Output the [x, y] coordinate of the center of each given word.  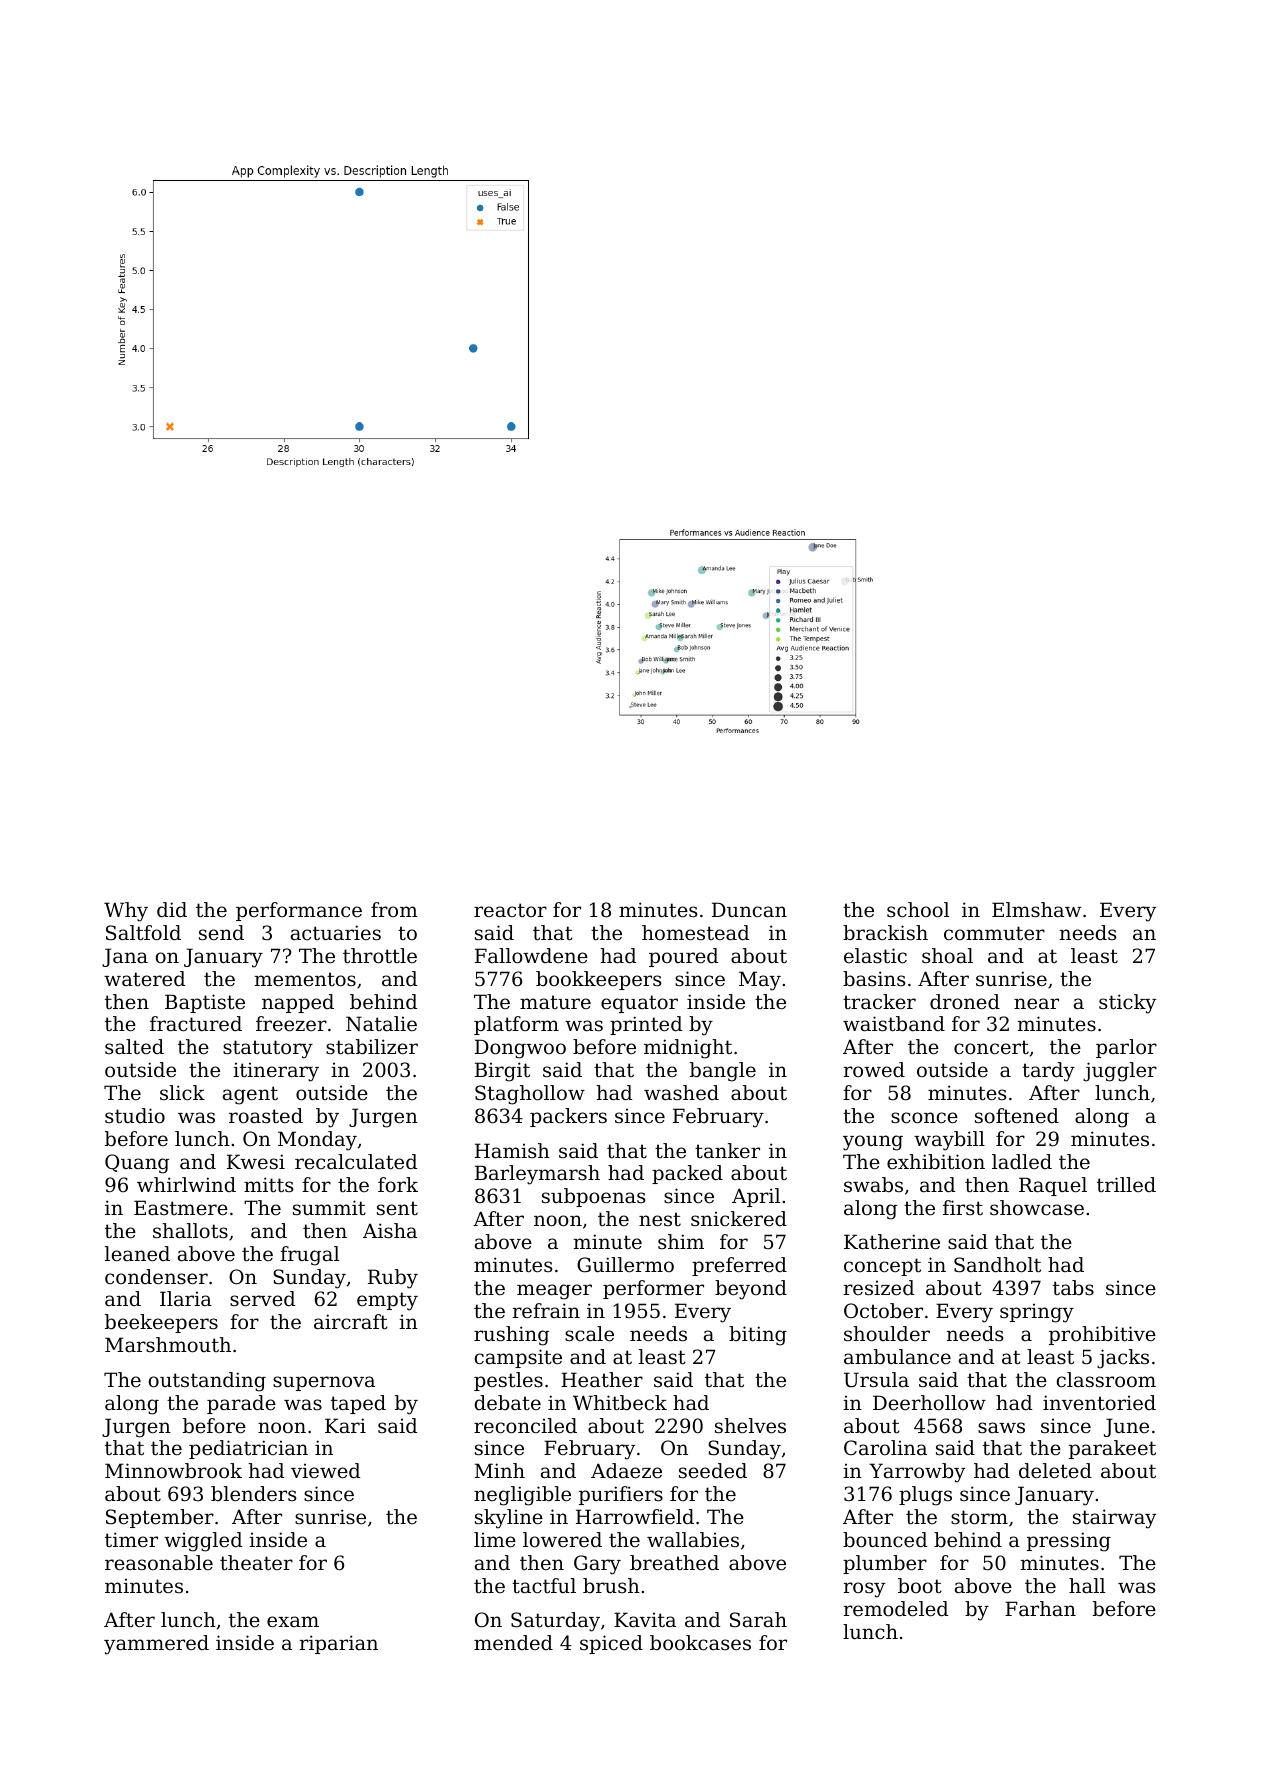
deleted [1055, 1471]
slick [182, 1093]
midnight [688, 1049]
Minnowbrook [173, 1471]
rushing [511, 1336]
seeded [713, 1471]
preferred [739, 1266]
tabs [1073, 1288]
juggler [1120, 1072]
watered [144, 979]
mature [555, 1002]
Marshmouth [168, 1345]
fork [398, 1185]
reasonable [159, 1563]
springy [1037, 1313]
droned [965, 1002]
